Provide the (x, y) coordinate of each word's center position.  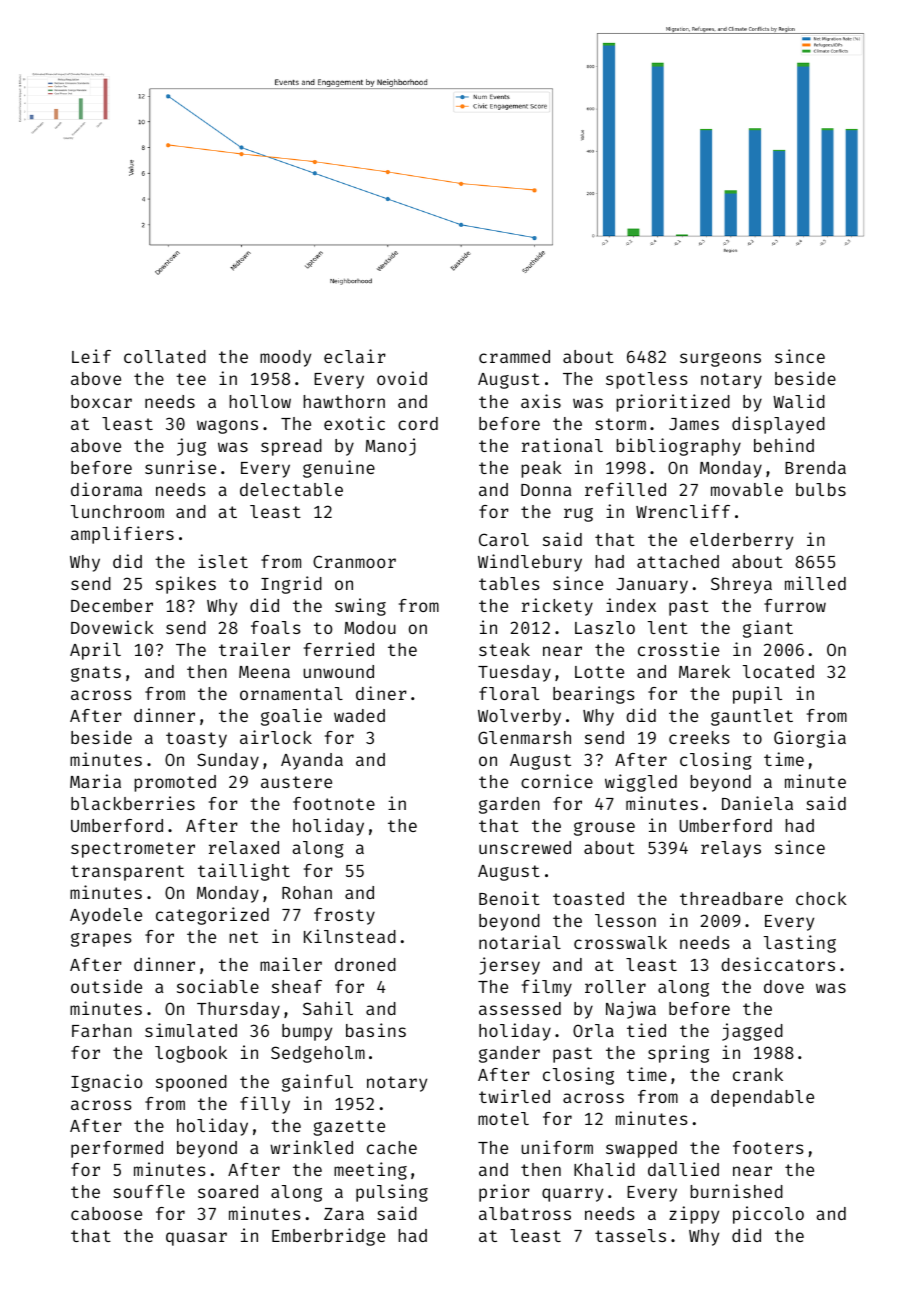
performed (117, 1149)
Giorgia (810, 739)
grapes (101, 940)
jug (191, 447)
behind (784, 445)
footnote (334, 803)
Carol (504, 539)
